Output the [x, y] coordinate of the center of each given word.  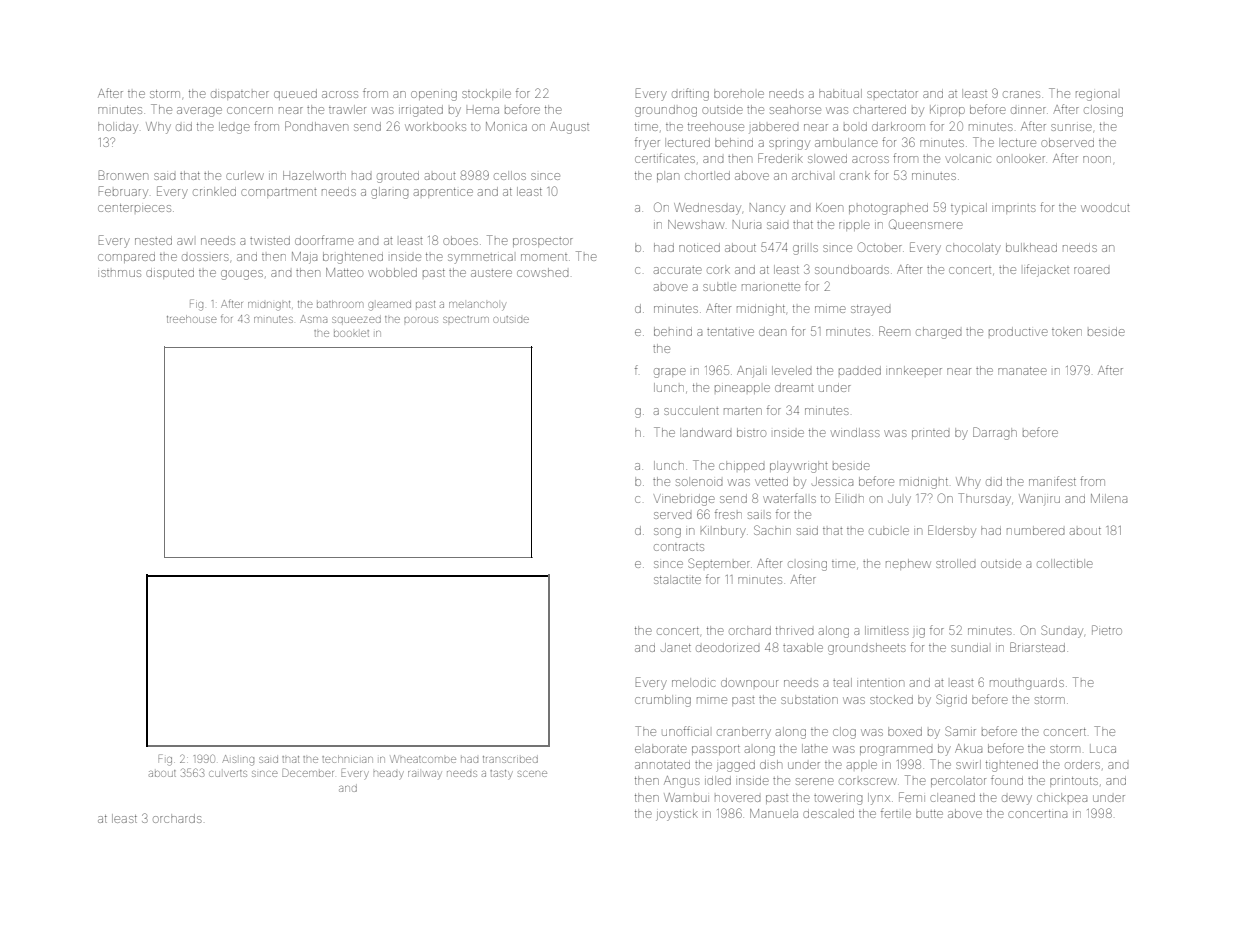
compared [126, 258]
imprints [1014, 209]
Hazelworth [314, 175]
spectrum [466, 319]
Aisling [238, 760]
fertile [896, 813]
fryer [647, 143]
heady [389, 775]
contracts [679, 547]
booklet [351, 333]
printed [930, 434]
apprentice [443, 193]
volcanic [968, 159]
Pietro [1107, 630]
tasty [501, 774]
